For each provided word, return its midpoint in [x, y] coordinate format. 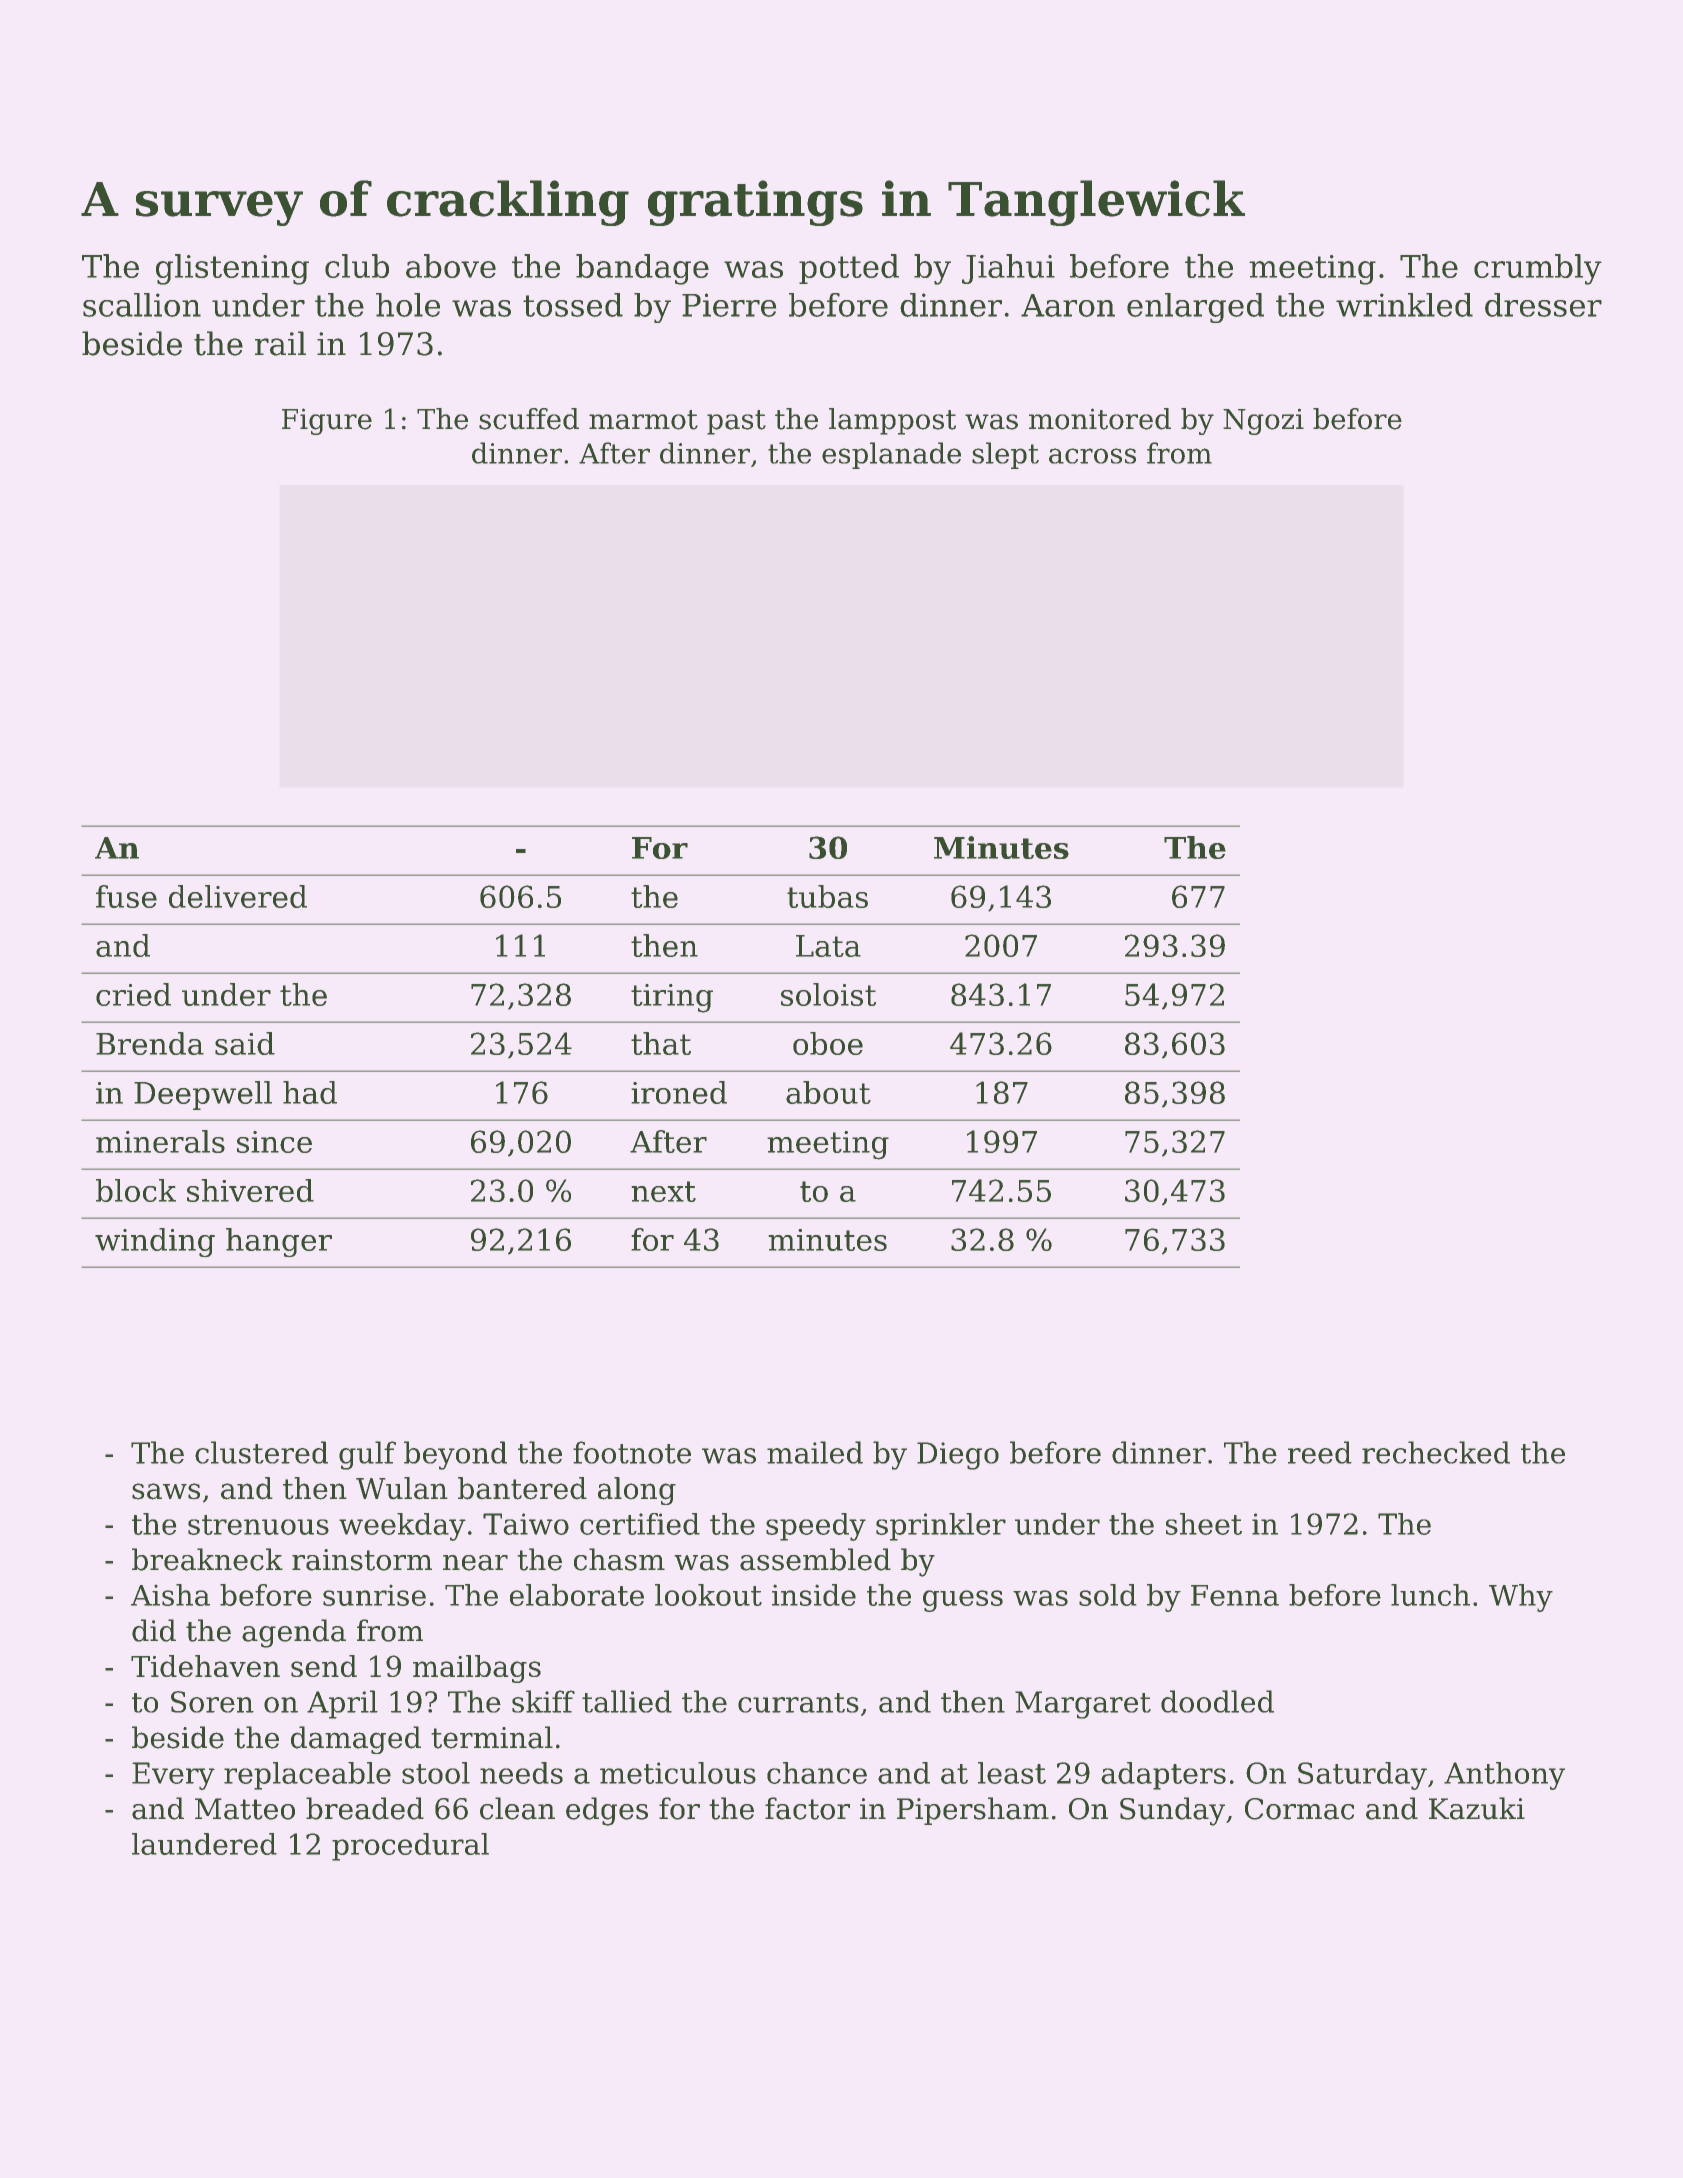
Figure [327, 421]
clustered [261, 1452]
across [1092, 456]
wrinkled [1404, 305]
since [274, 1142]
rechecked [1436, 1452]
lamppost [892, 421]
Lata [828, 946]
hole [408, 305]
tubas [827, 896]
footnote [632, 1452]
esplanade [891, 455]
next [663, 1191]
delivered [238, 896]
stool [436, 1773]
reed [1320, 1452]
